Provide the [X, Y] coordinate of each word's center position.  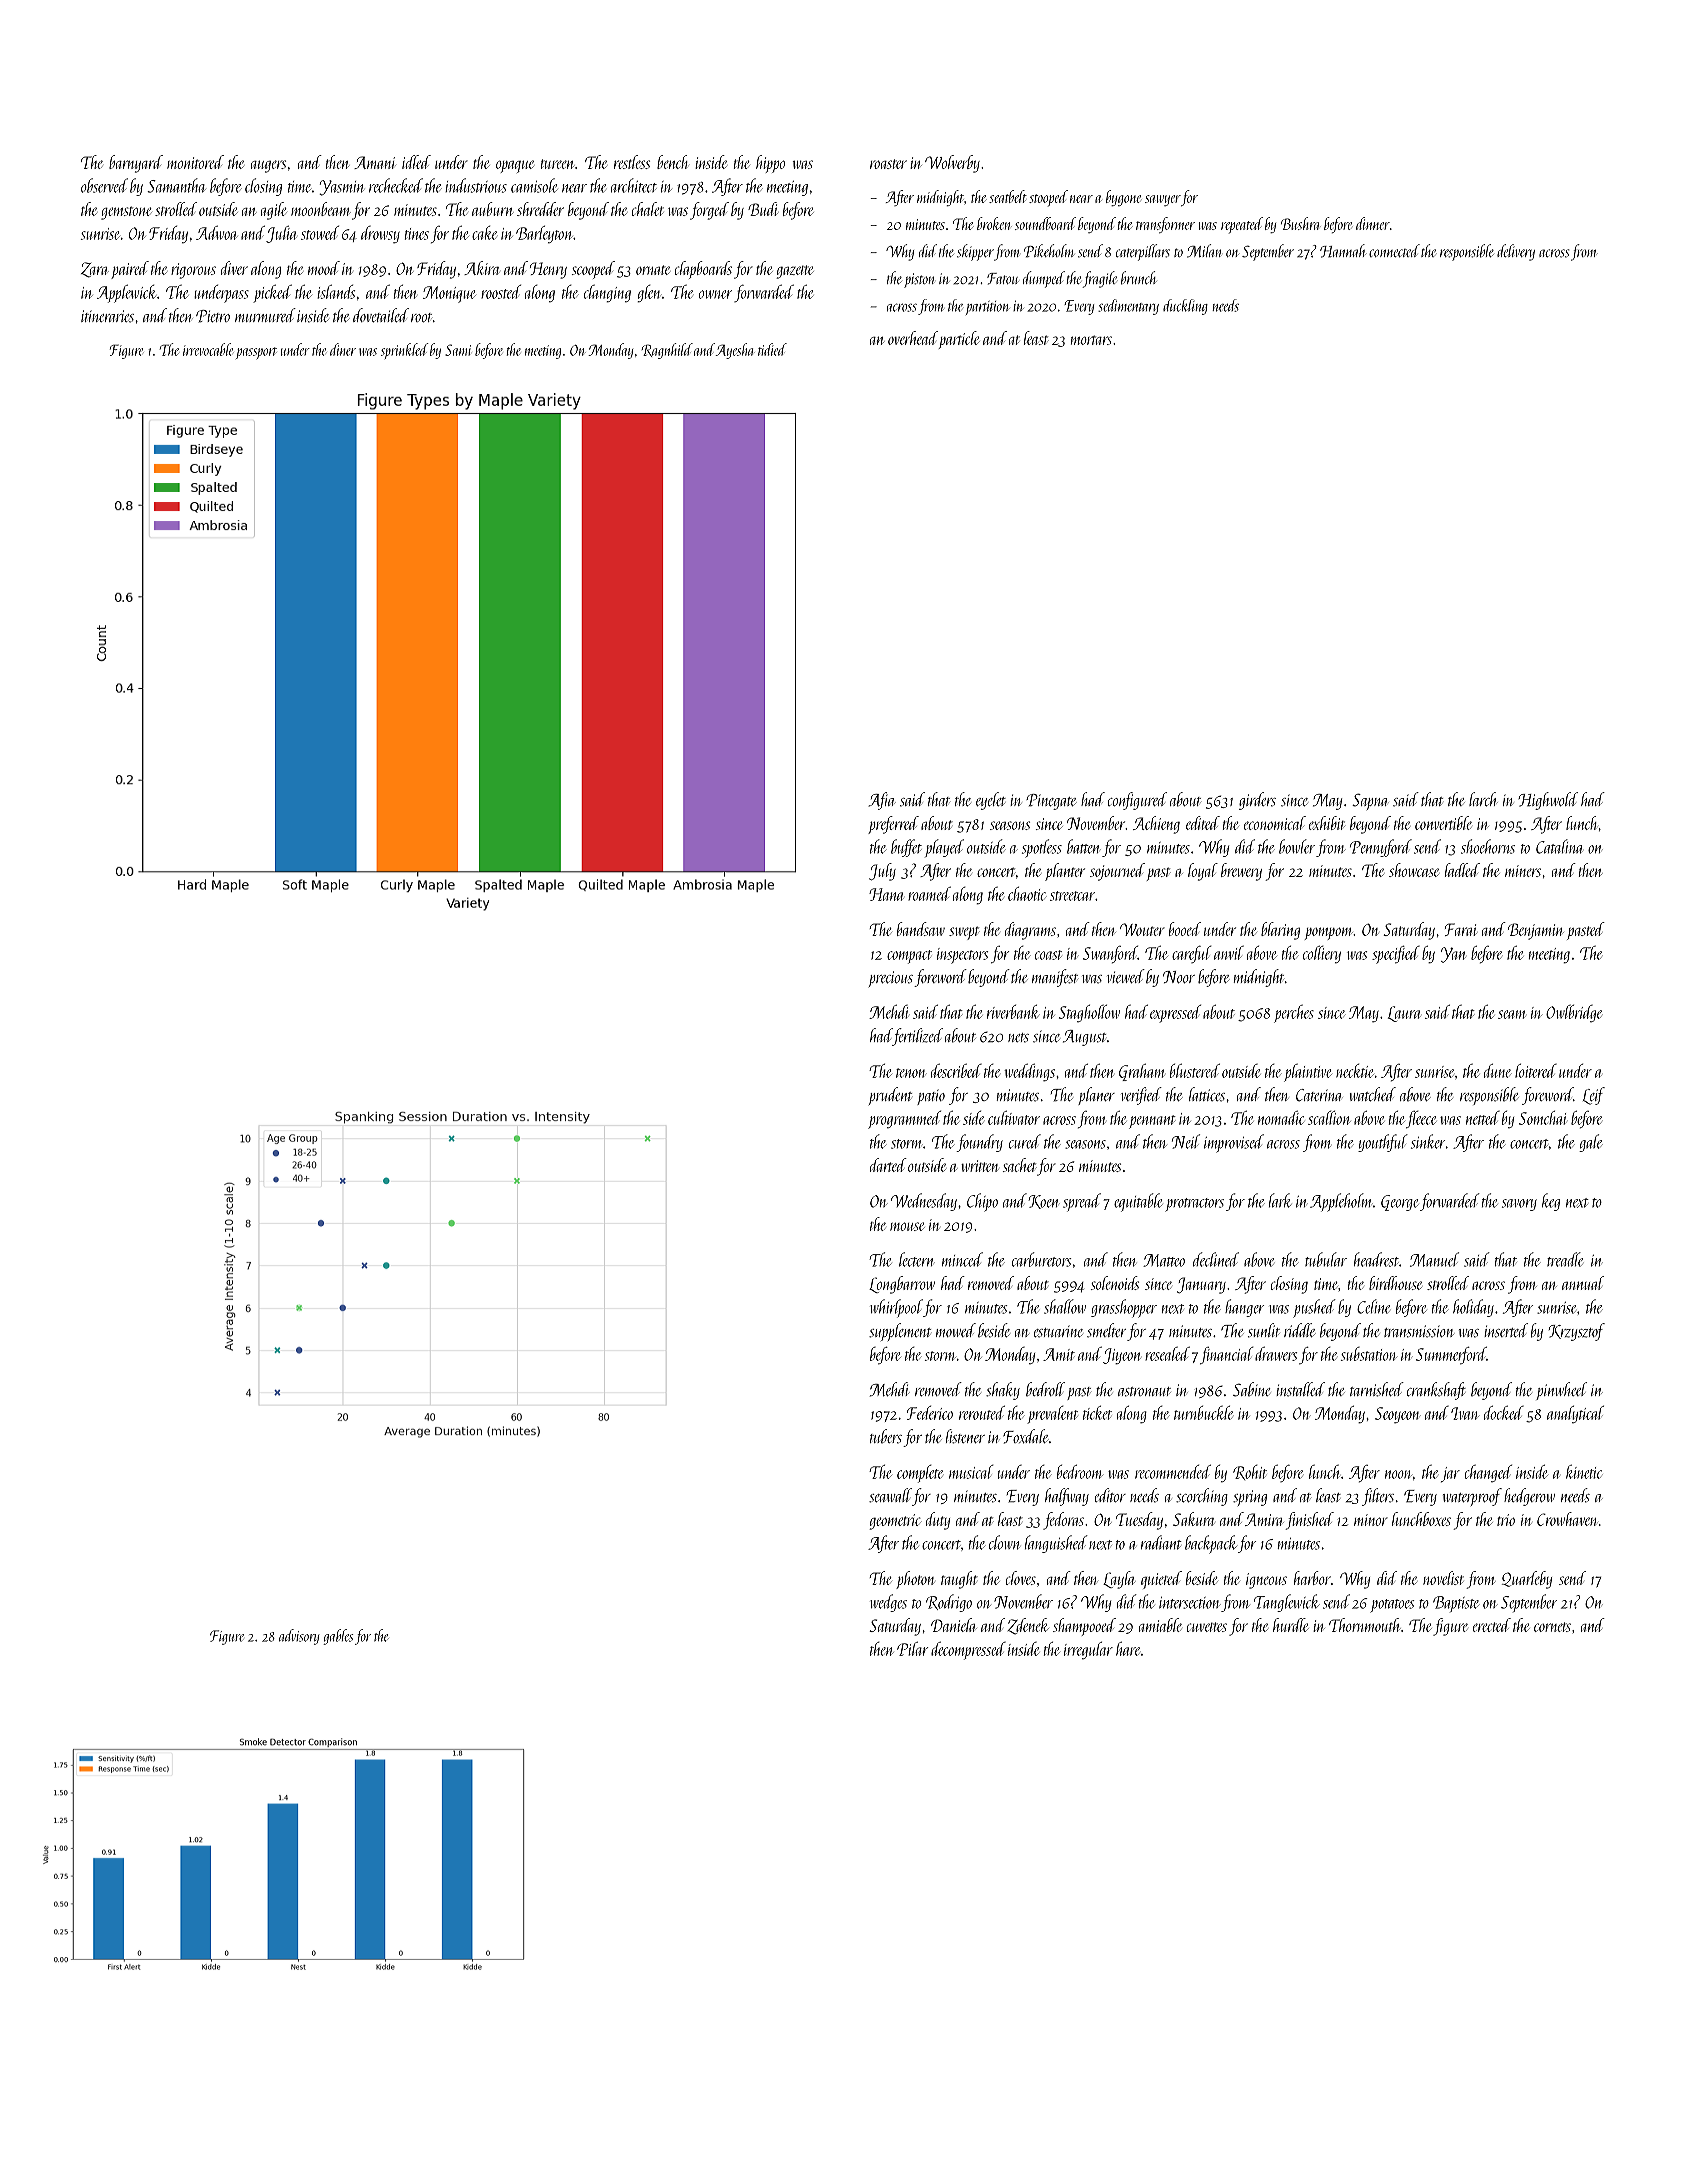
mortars [1091, 340]
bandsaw [921, 929]
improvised [1234, 1143]
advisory [299, 1637]
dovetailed [381, 315]
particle [959, 340]
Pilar [912, 1648]
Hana [886, 894]
